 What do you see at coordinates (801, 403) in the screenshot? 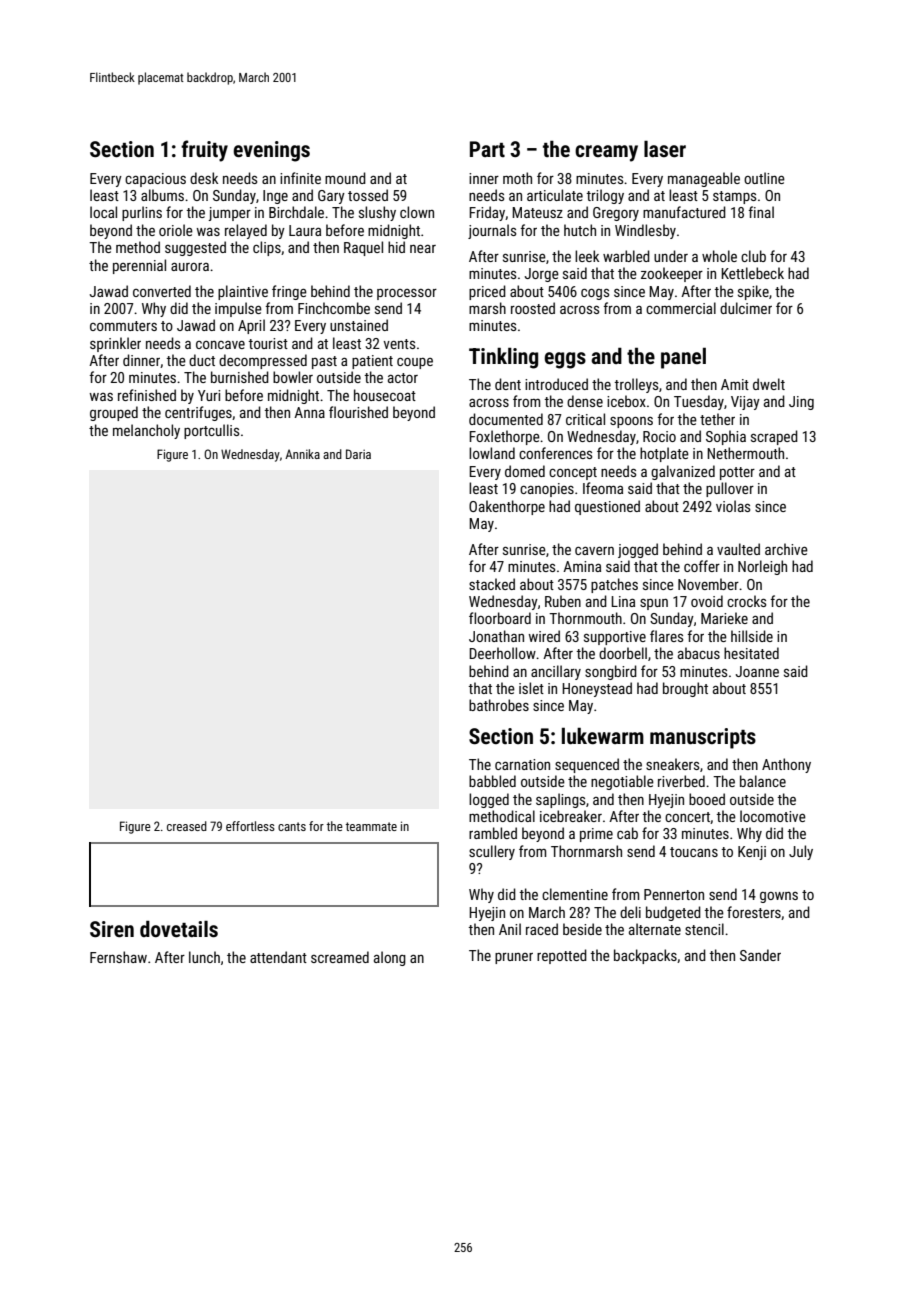
I see `Jing` at bounding box center [801, 403].
